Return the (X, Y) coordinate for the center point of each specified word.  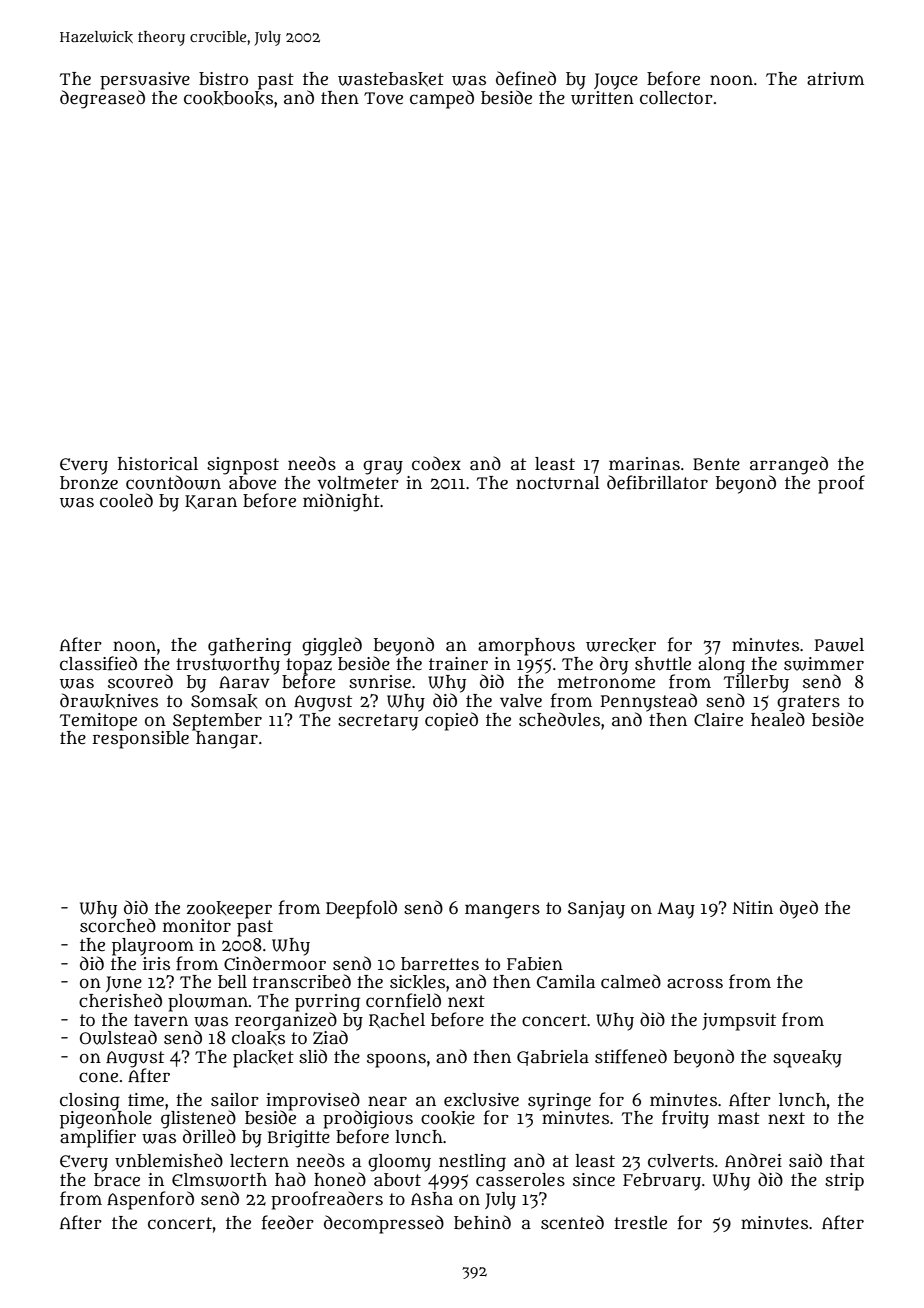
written (602, 98)
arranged (789, 465)
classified (98, 663)
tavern (161, 1020)
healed (778, 719)
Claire (718, 720)
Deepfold (361, 909)
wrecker (621, 645)
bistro (223, 78)
